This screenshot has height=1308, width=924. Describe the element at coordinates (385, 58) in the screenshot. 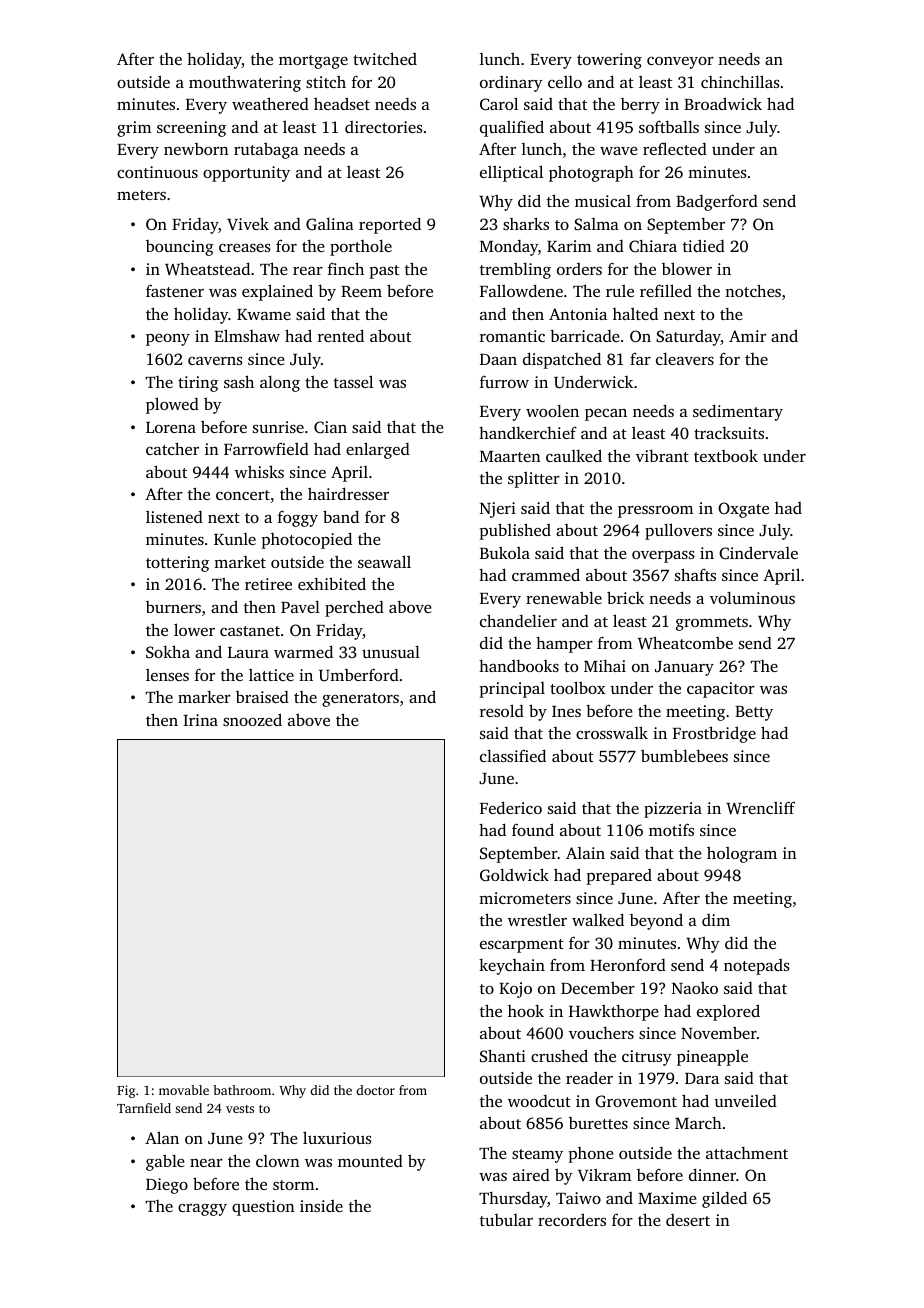

I see `twitched` at that location.
